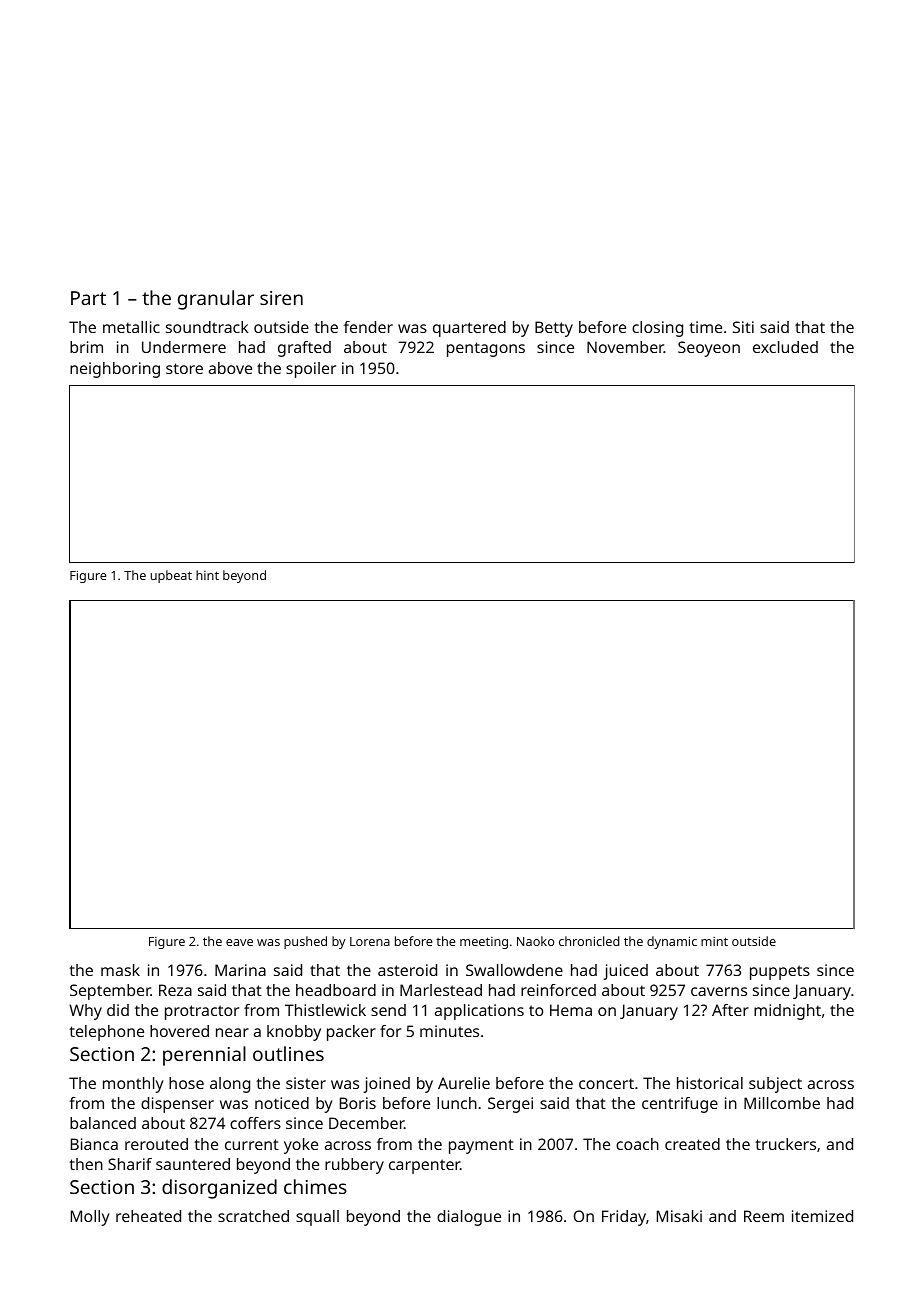 This screenshot has height=1308, width=924. Describe the element at coordinates (785, 347) in the screenshot. I see `excluded` at that location.
